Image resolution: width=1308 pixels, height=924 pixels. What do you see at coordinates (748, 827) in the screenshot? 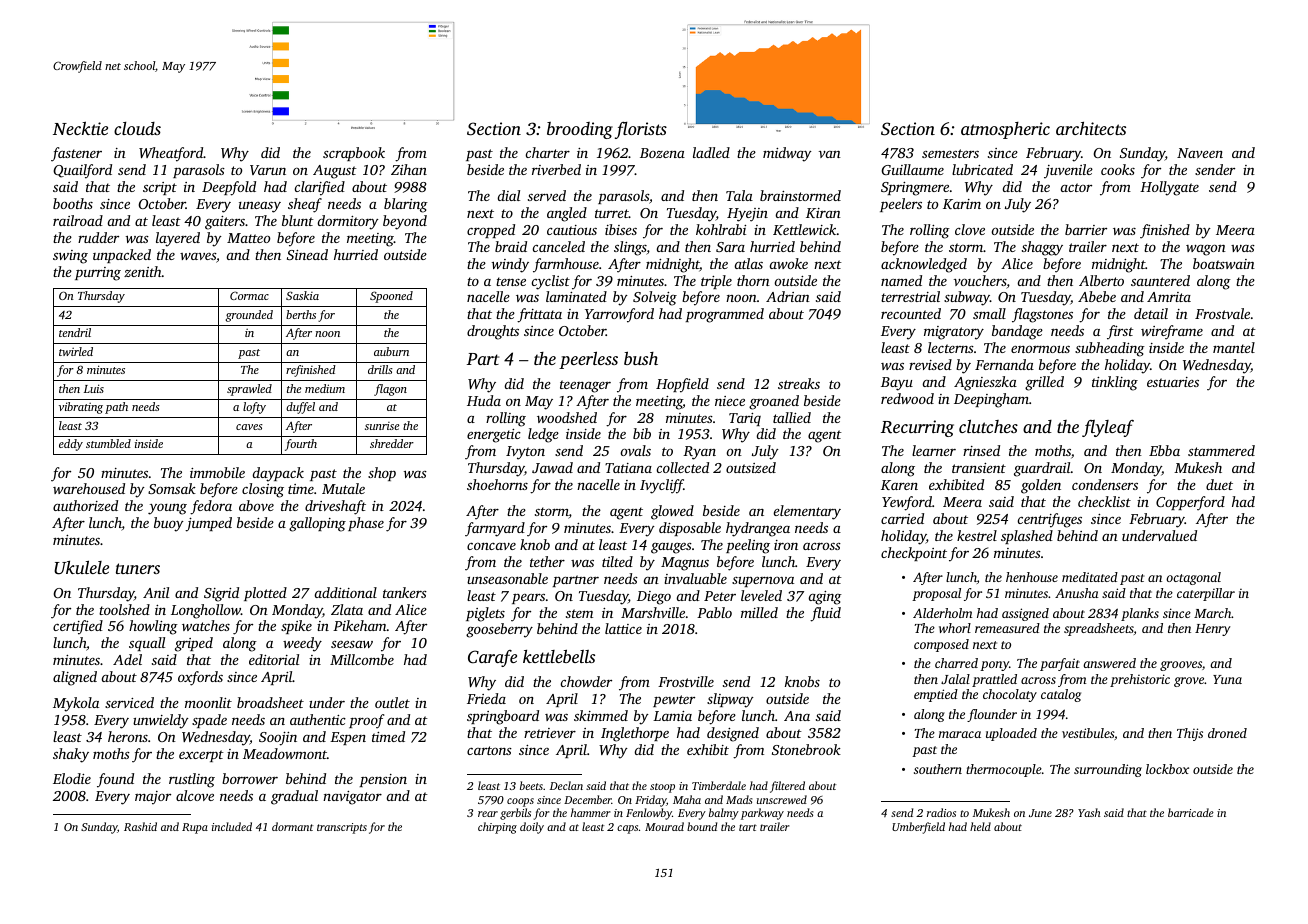
I see `tart` at bounding box center [748, 827].
